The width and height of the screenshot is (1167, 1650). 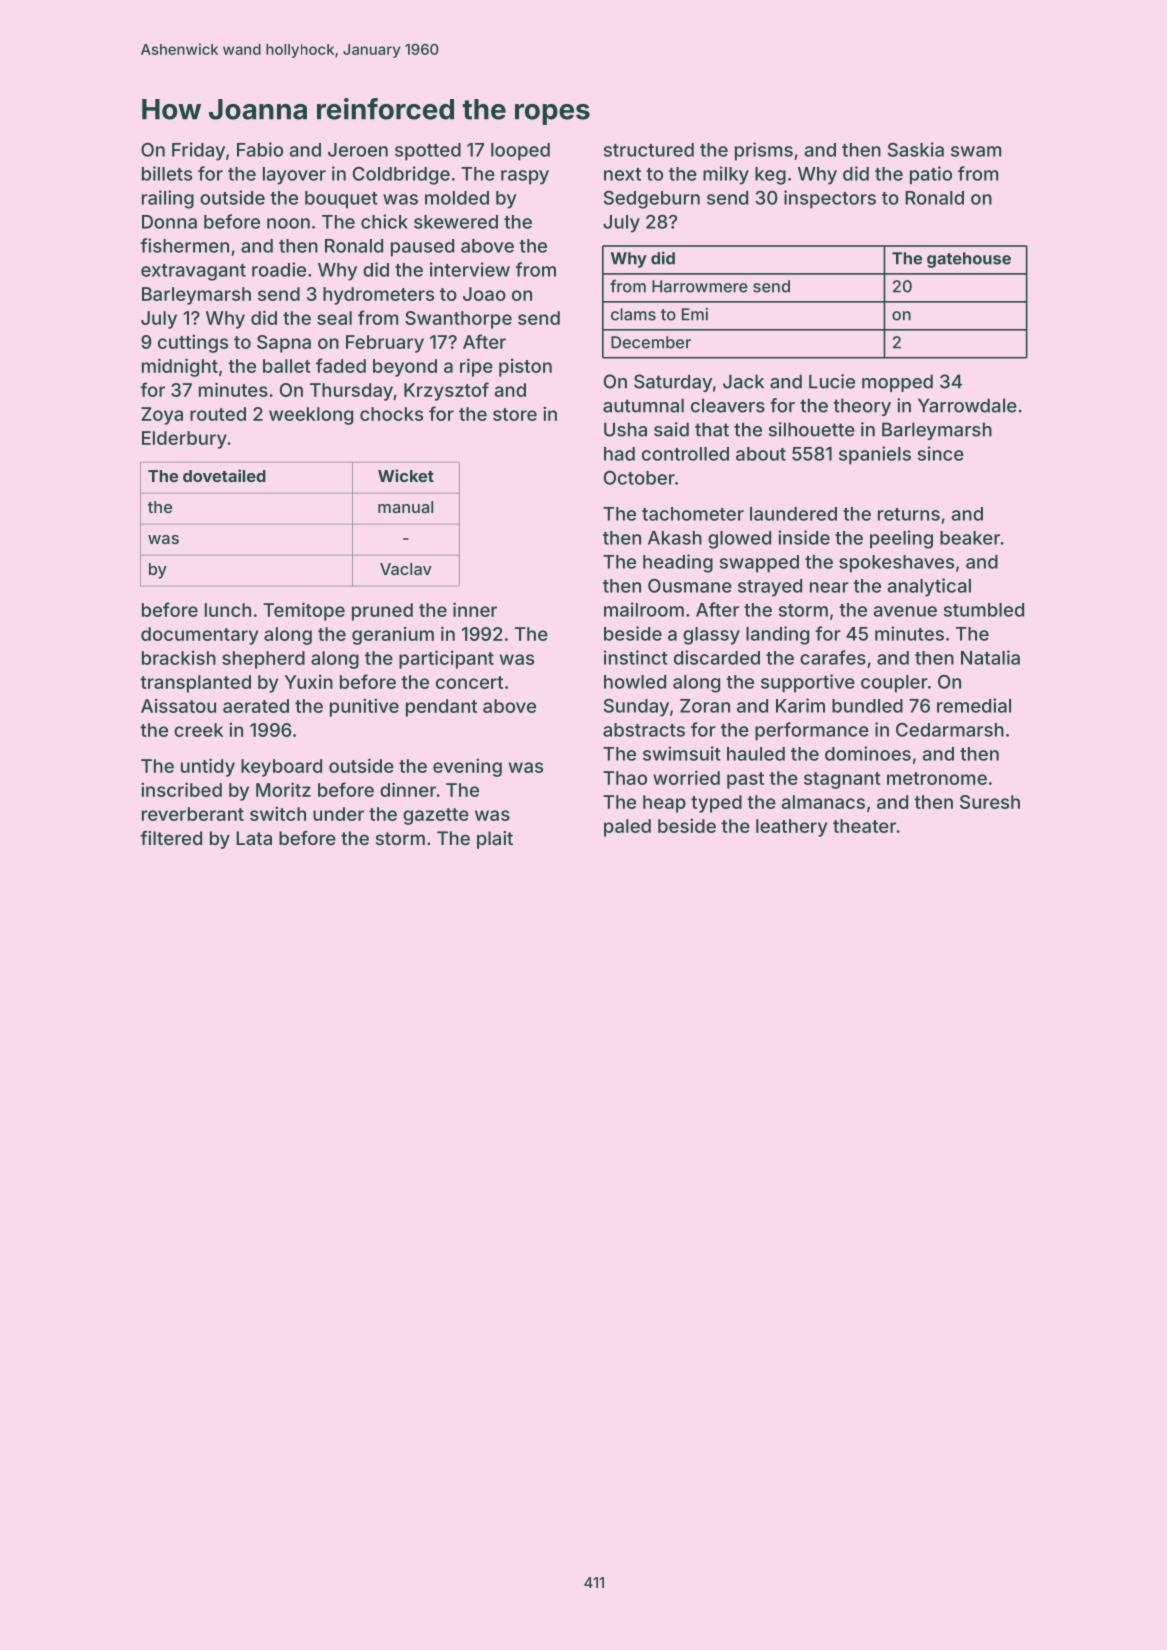 What do you see at coordinates (254, 838) in the screenshot?
I see `Lata` at bounding box center [254, 838].
